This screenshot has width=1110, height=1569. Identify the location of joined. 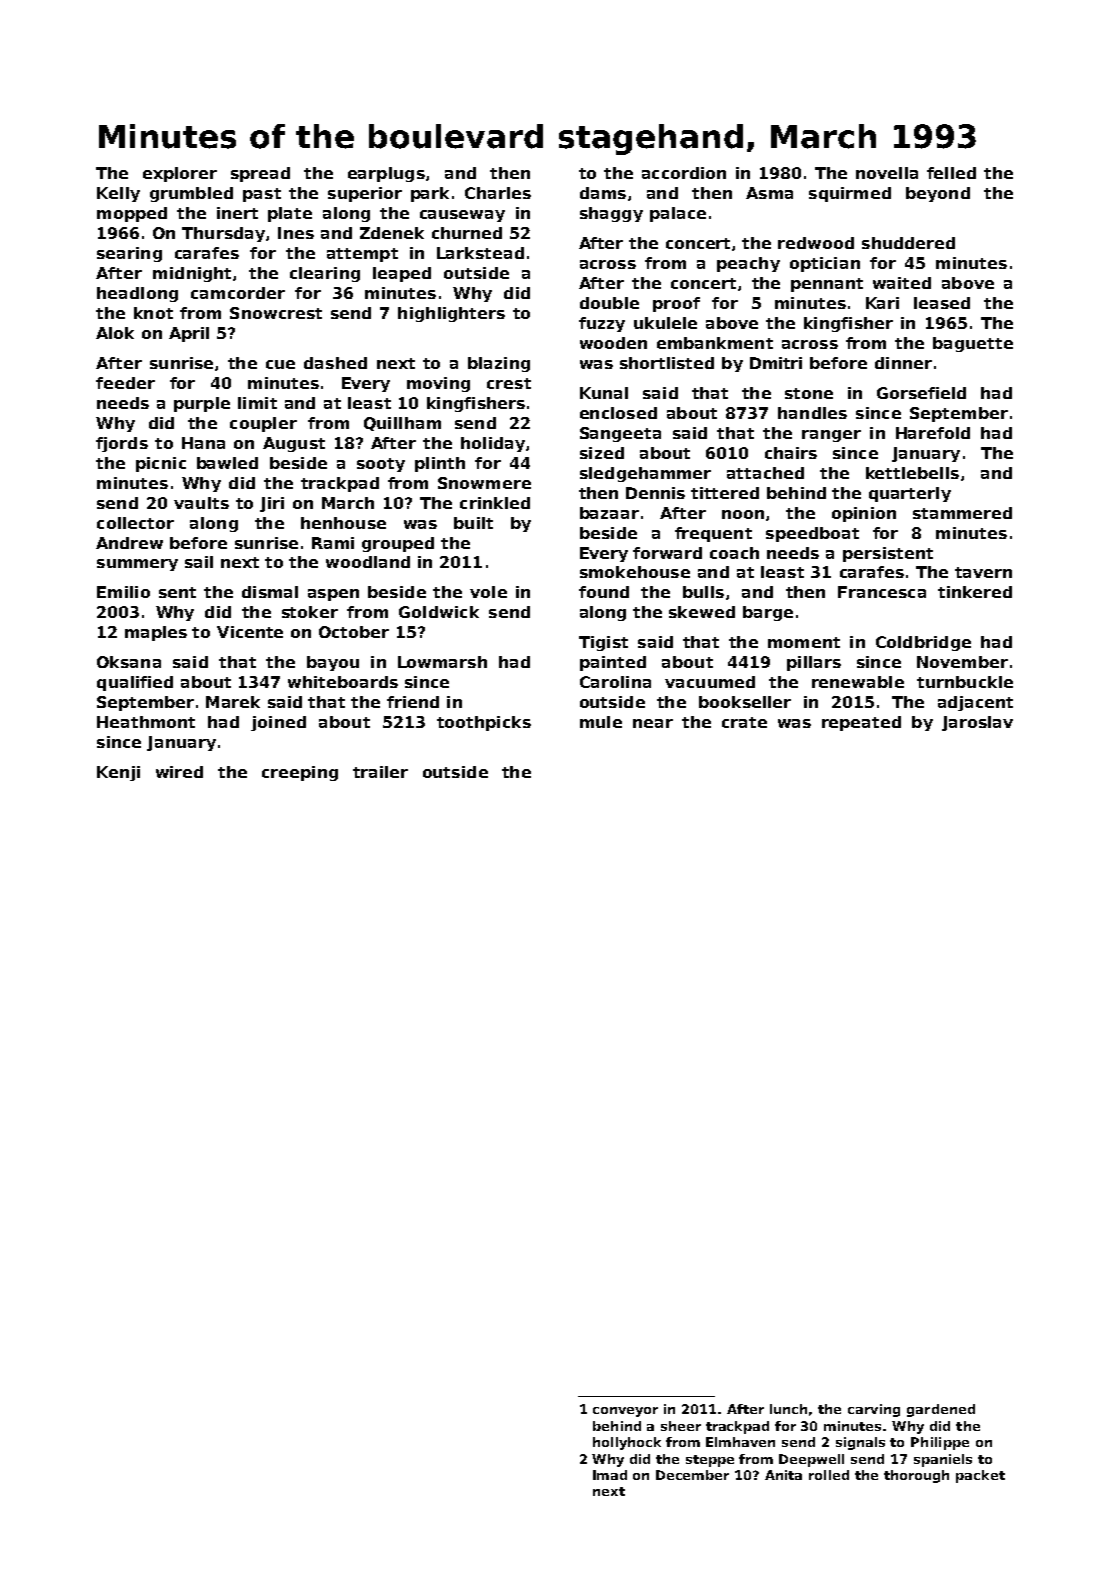
(278, 723).
